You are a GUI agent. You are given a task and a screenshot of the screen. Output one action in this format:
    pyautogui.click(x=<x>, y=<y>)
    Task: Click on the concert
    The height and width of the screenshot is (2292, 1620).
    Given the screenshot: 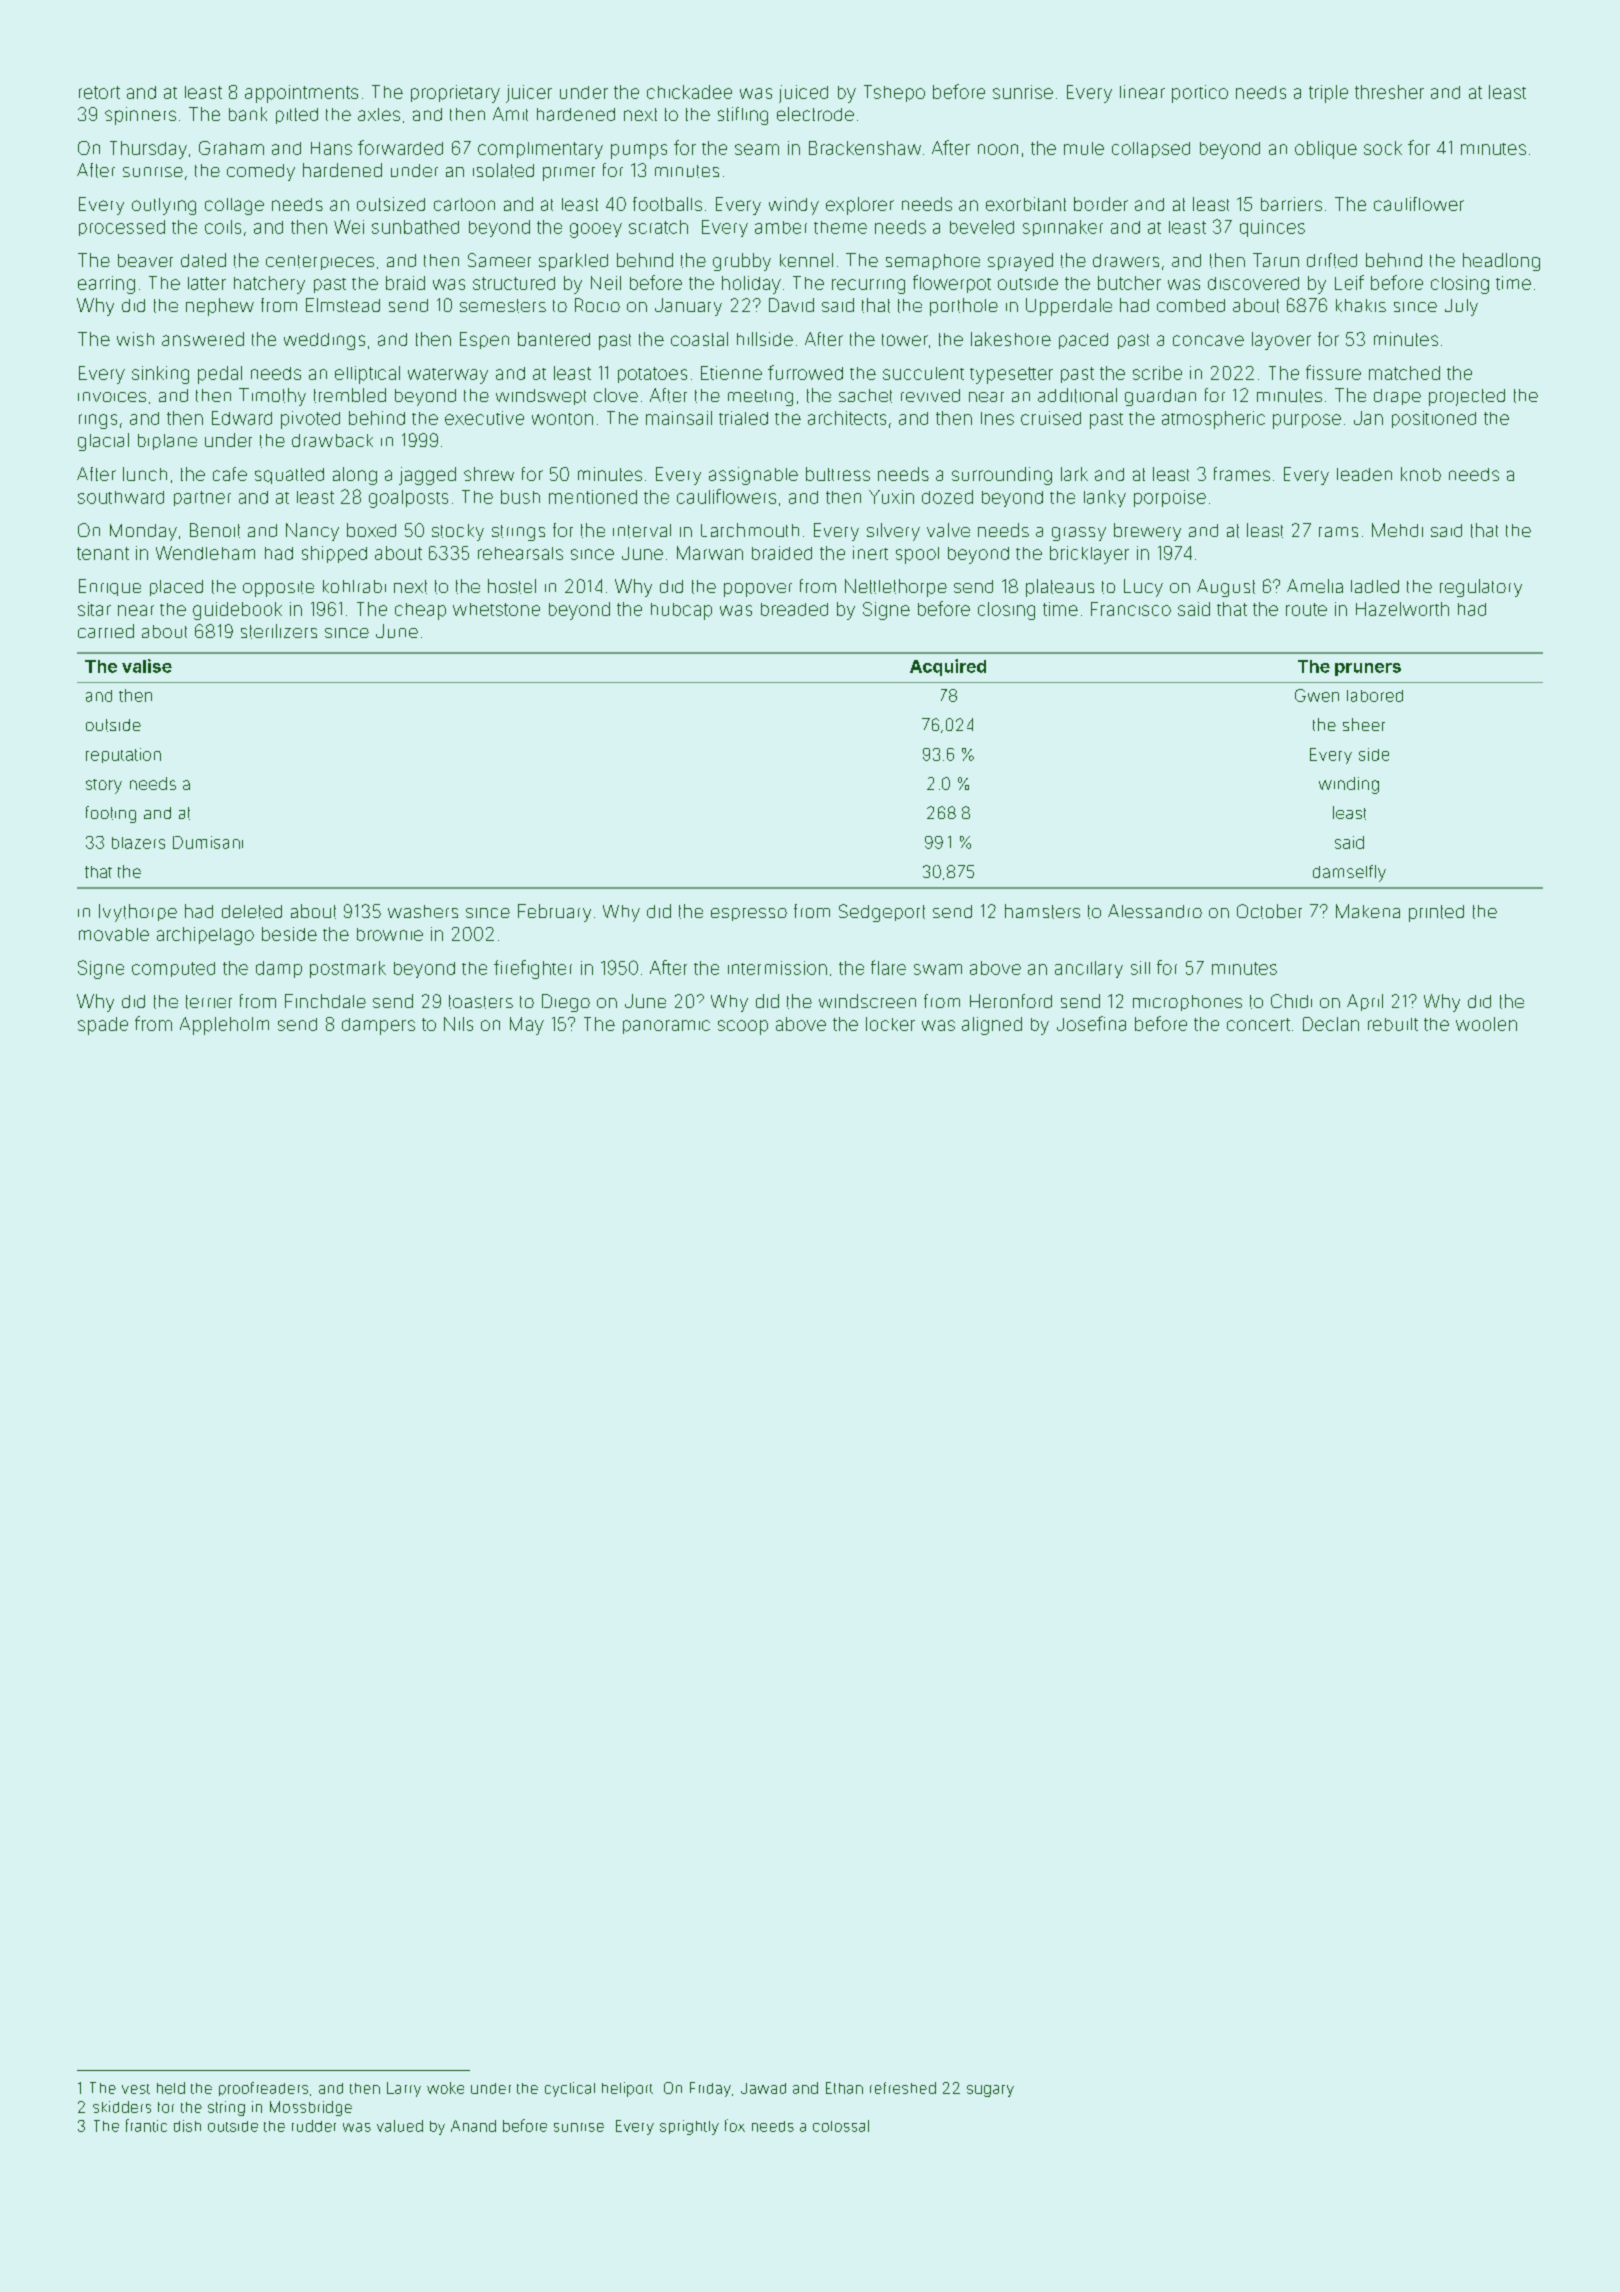 What is the action you would take?
    pyautogui.click(x=1258, y=1024)
